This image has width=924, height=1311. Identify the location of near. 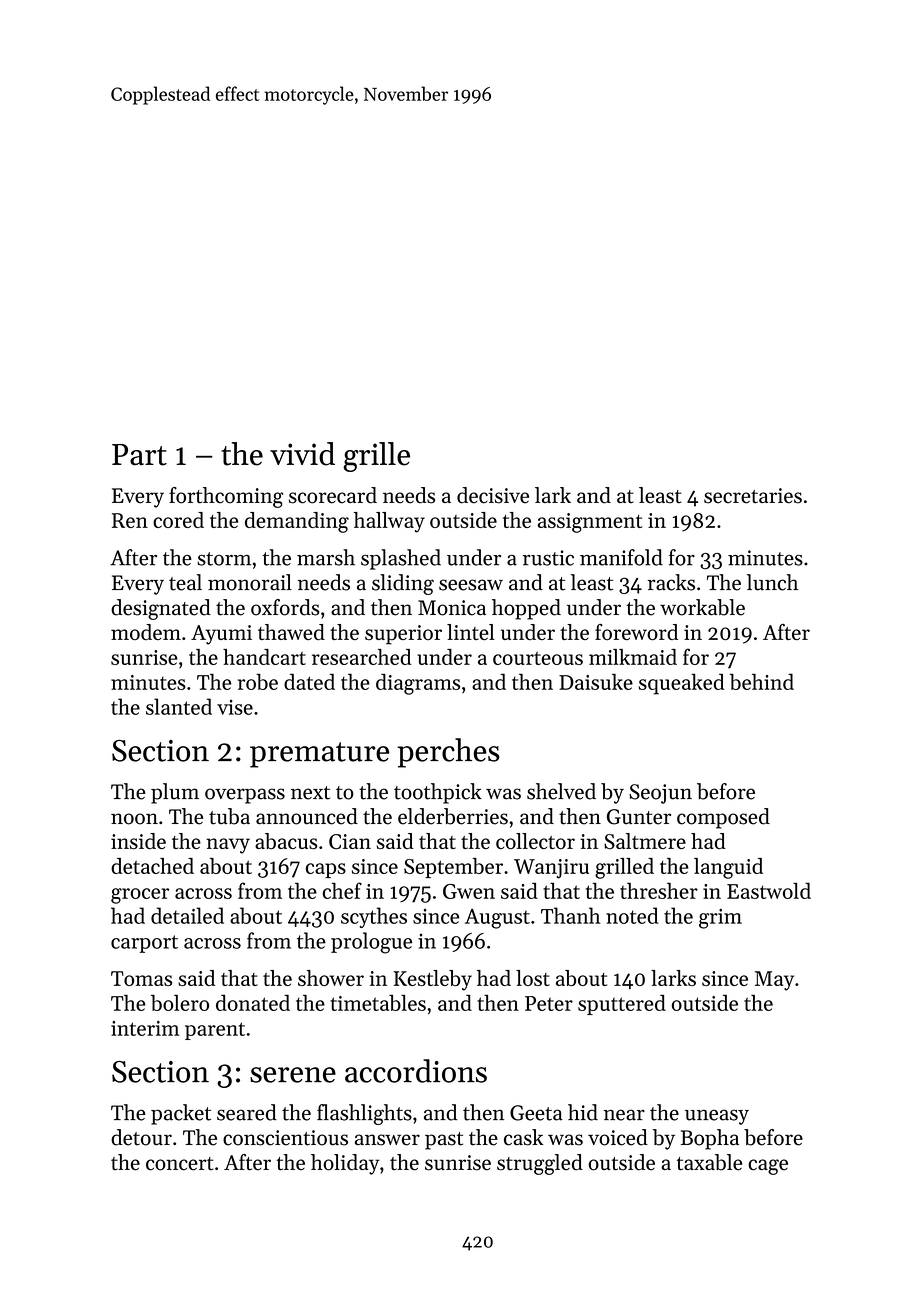
(624, 1115).
